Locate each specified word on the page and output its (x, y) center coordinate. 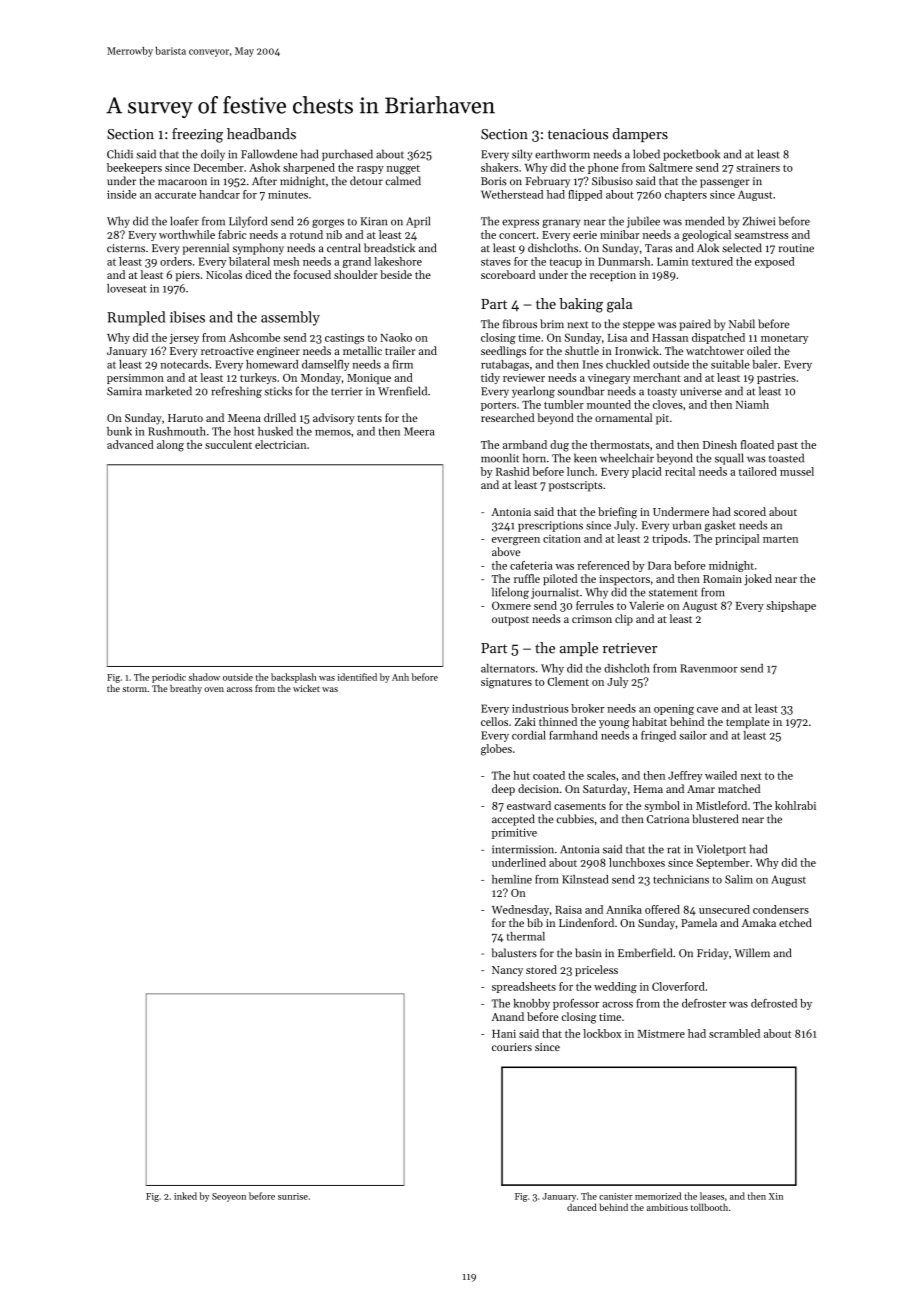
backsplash (294, 678)
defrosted (774, 1003)
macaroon (182, 182)
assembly (290, 318)
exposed (775, 262)
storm (135, 689)
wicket (306, 688)
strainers (758, 168)
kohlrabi (795, 805)
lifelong (510, 593)
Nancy (507, 971)
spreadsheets (524, 987)
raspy (370, 170)
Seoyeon (229, 1197)
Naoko (396, 337)
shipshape (791, 606)
